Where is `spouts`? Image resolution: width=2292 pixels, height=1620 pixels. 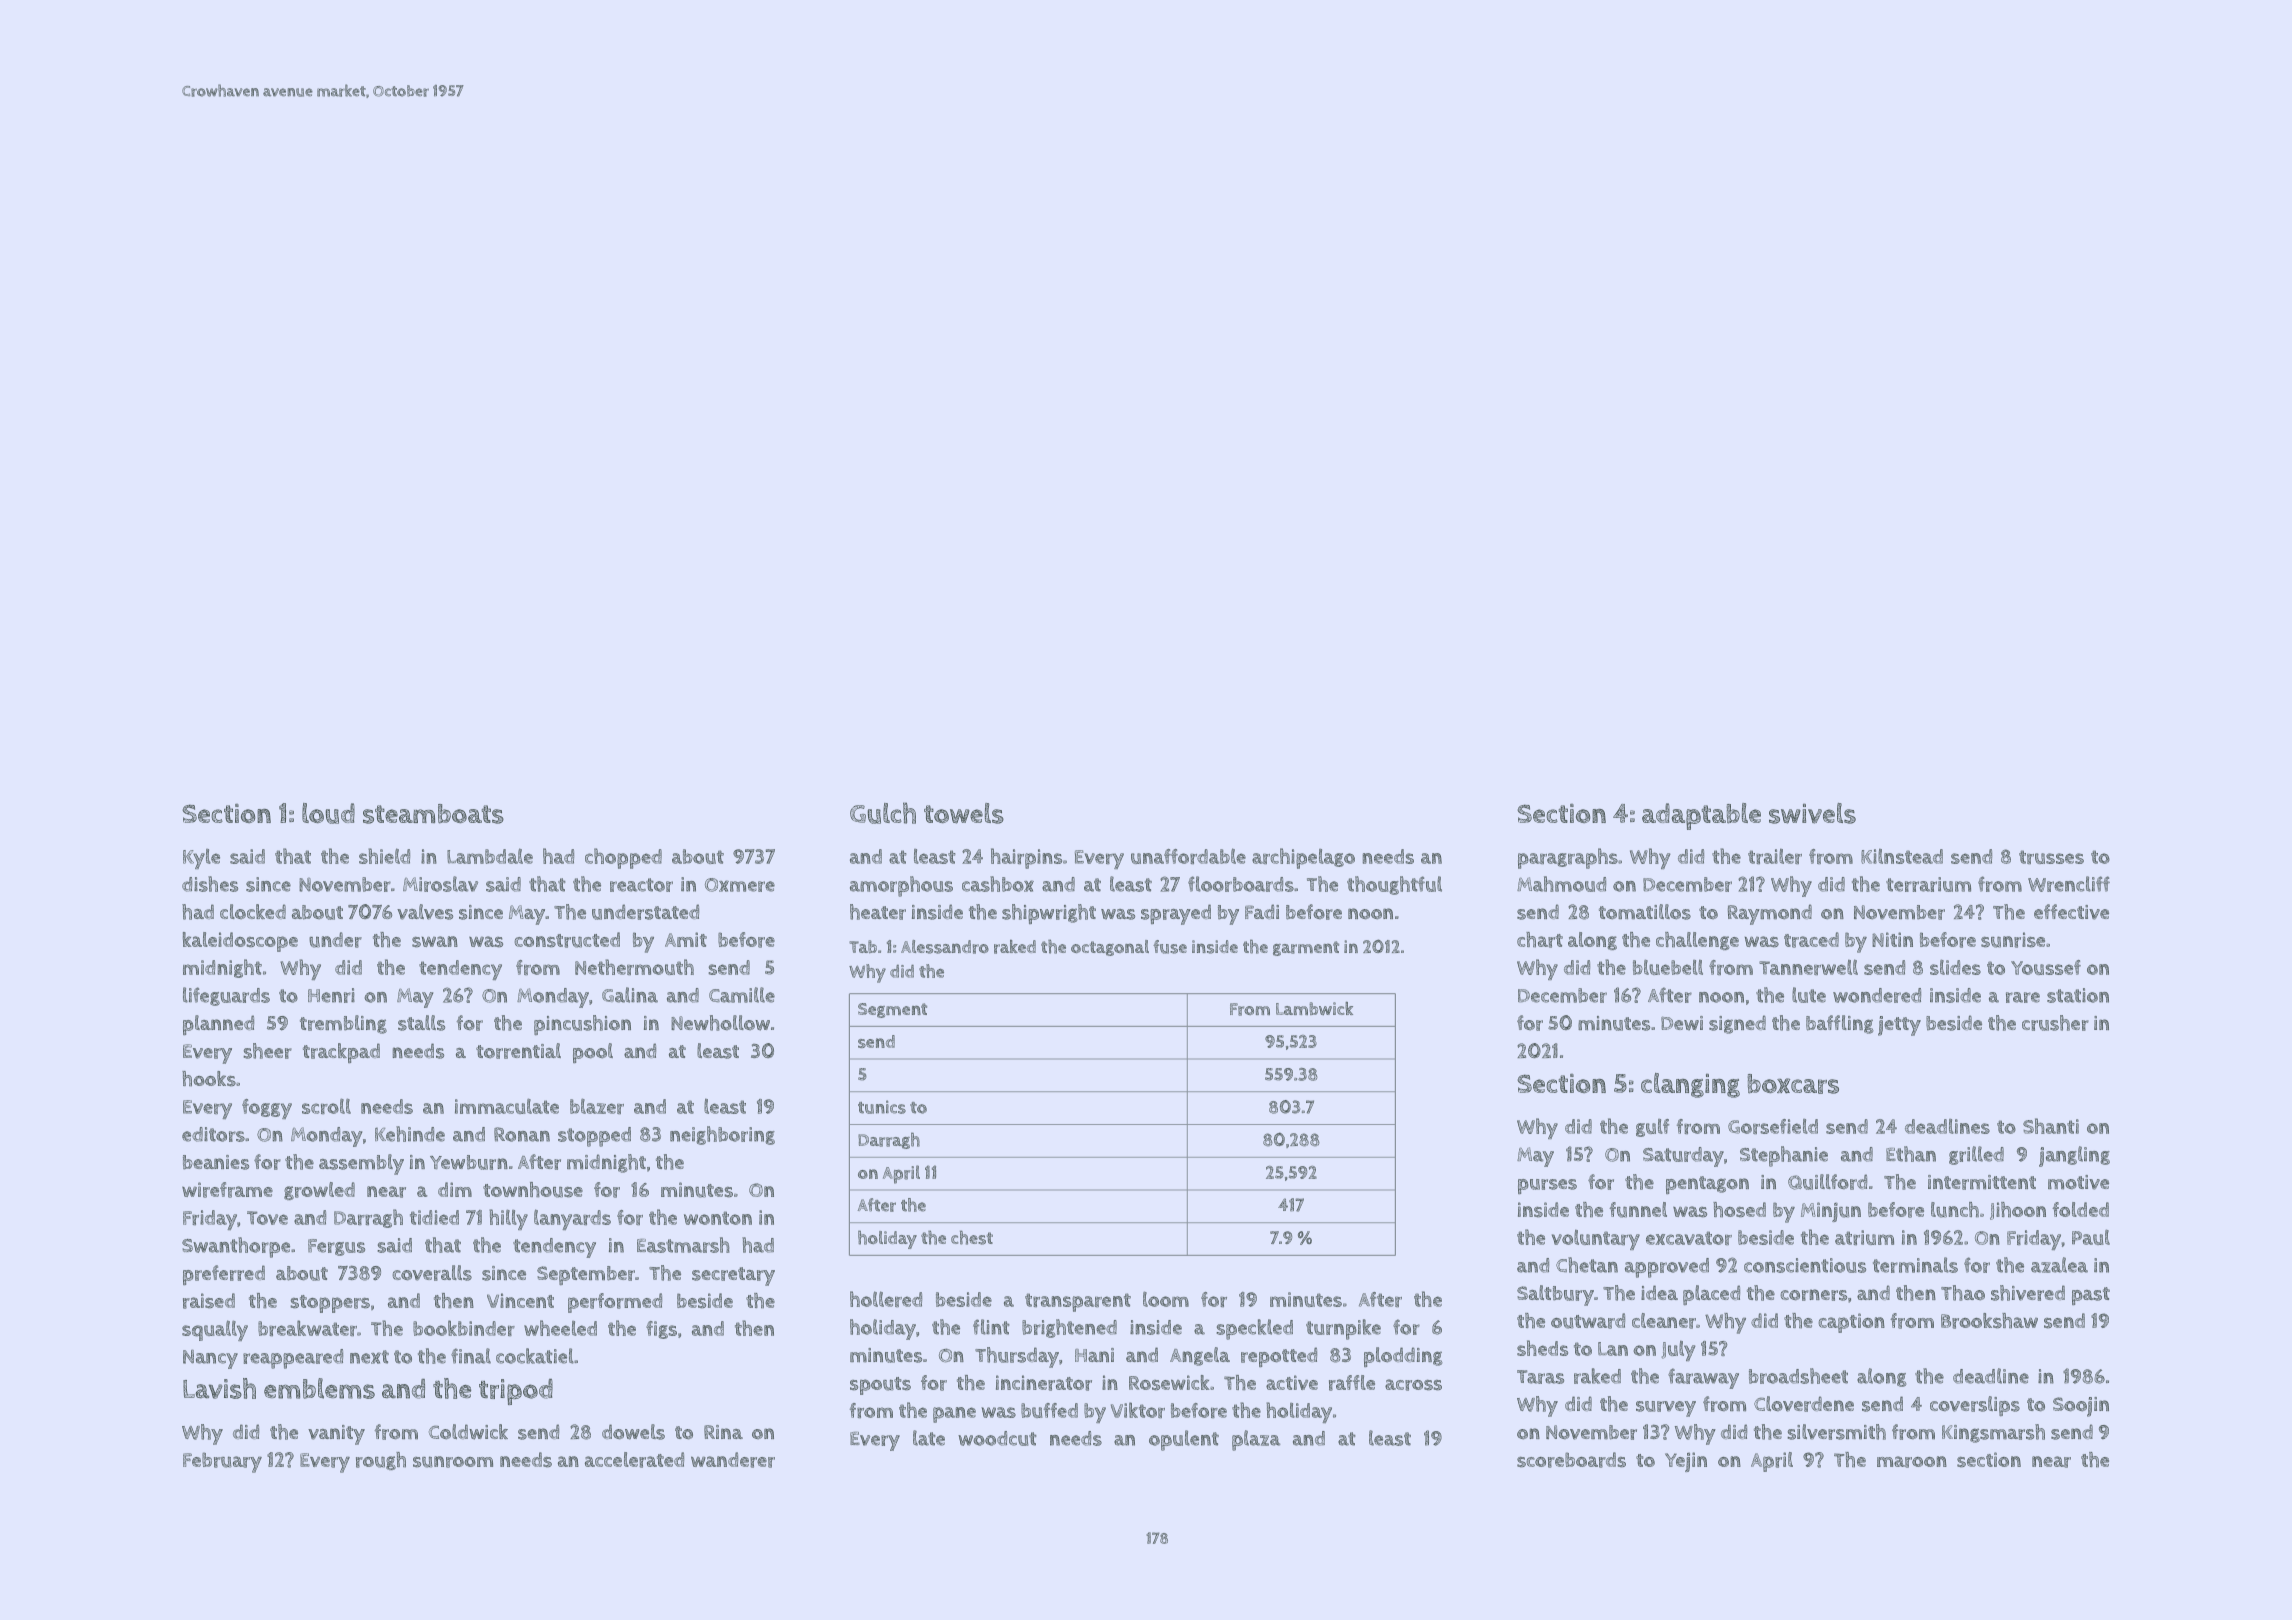 spouts is located at coordinates (880, 1386).
